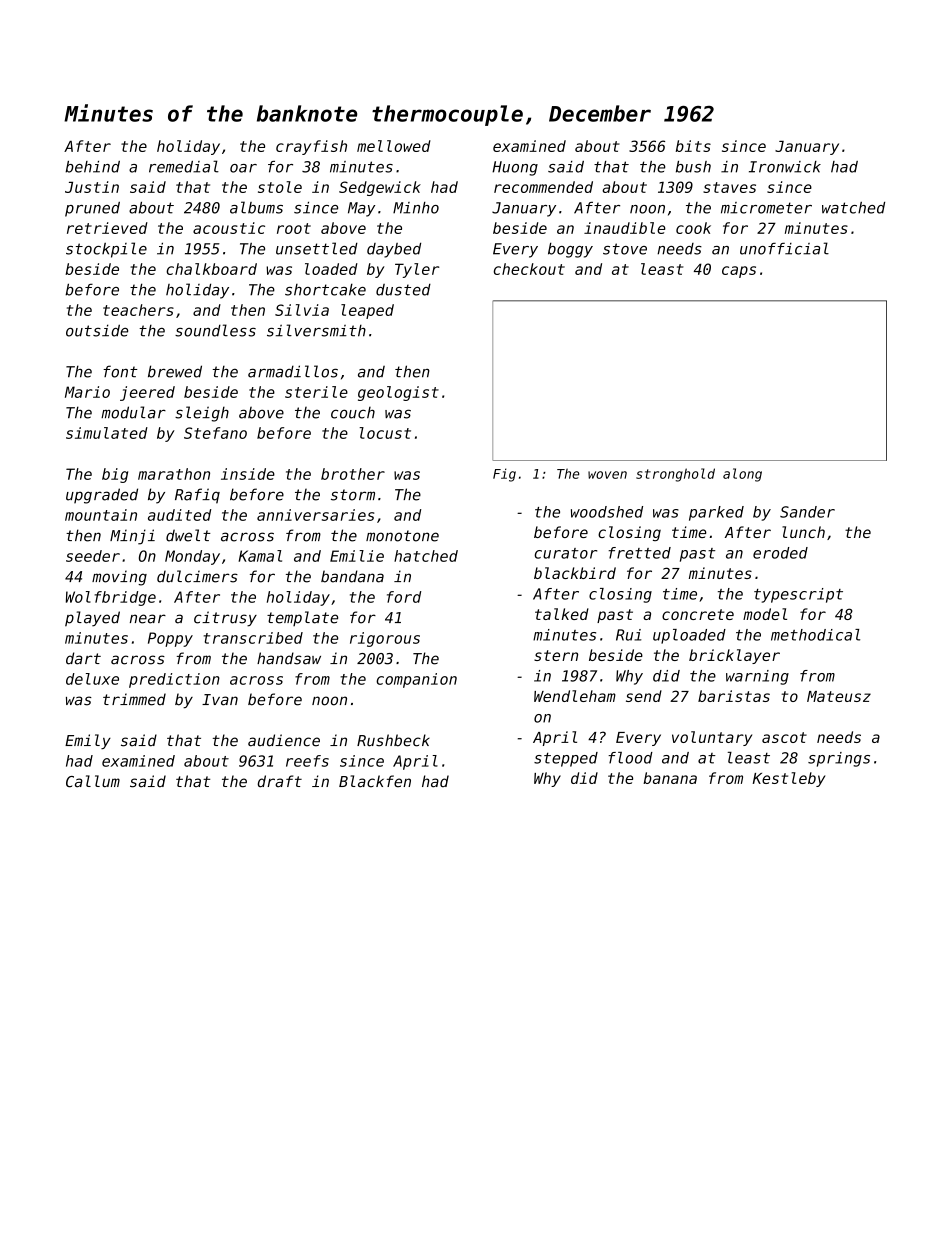  What do you see at coordinates (504, 475) in the document?
I see `Fig` at bounding box center [504, 475].
